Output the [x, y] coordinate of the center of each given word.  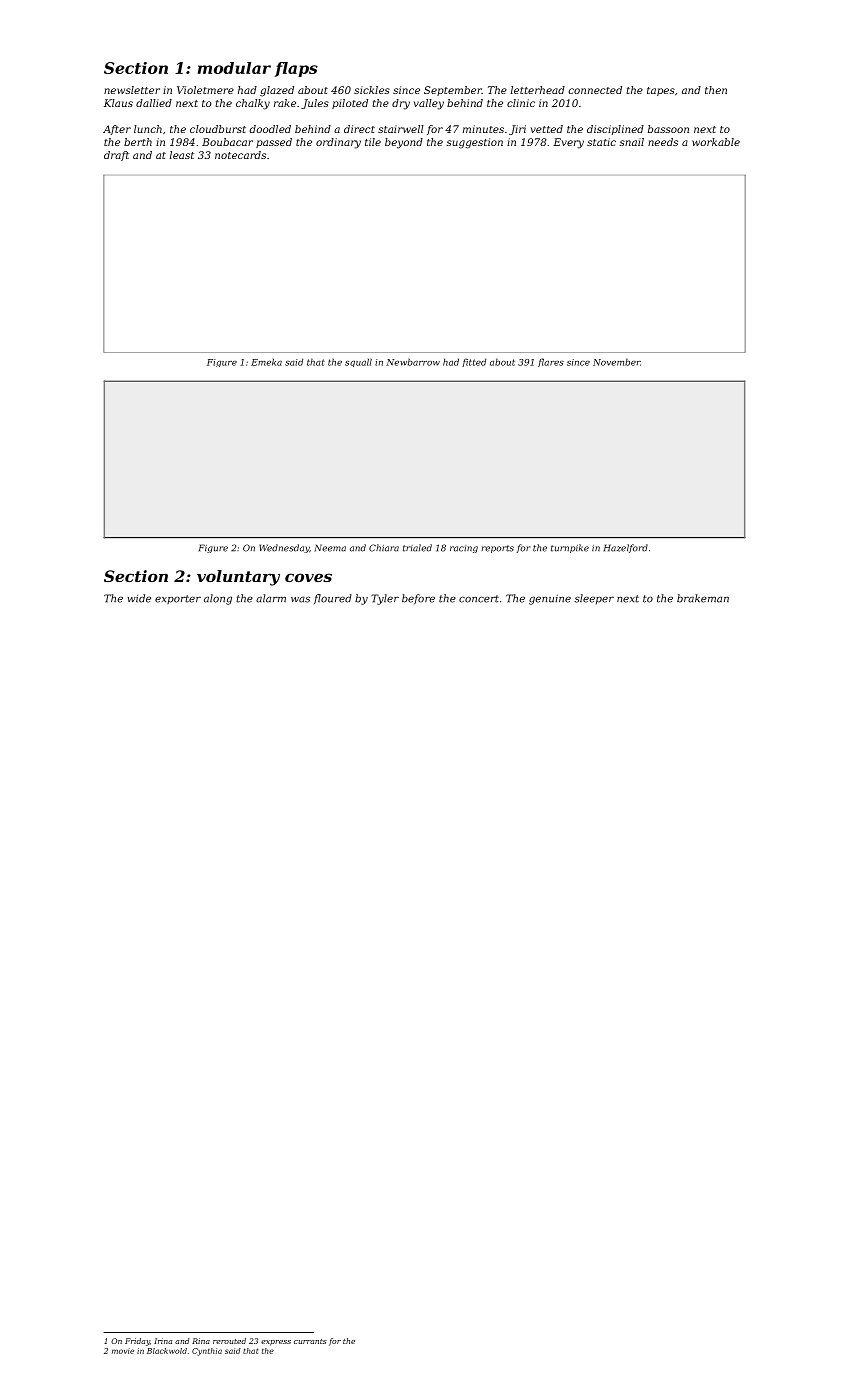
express [276, 1343]
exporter [178, 599]
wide [139, 598]
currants [310, 1341]
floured [333, 599]
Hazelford [626, 548]
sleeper [594, 599]
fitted [474, 362]
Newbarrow [413, 362]
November [616, 362]
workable [716, 142]
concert [479, 599]
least [182, 155]
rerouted [229, 1341]
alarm [271, 598]
